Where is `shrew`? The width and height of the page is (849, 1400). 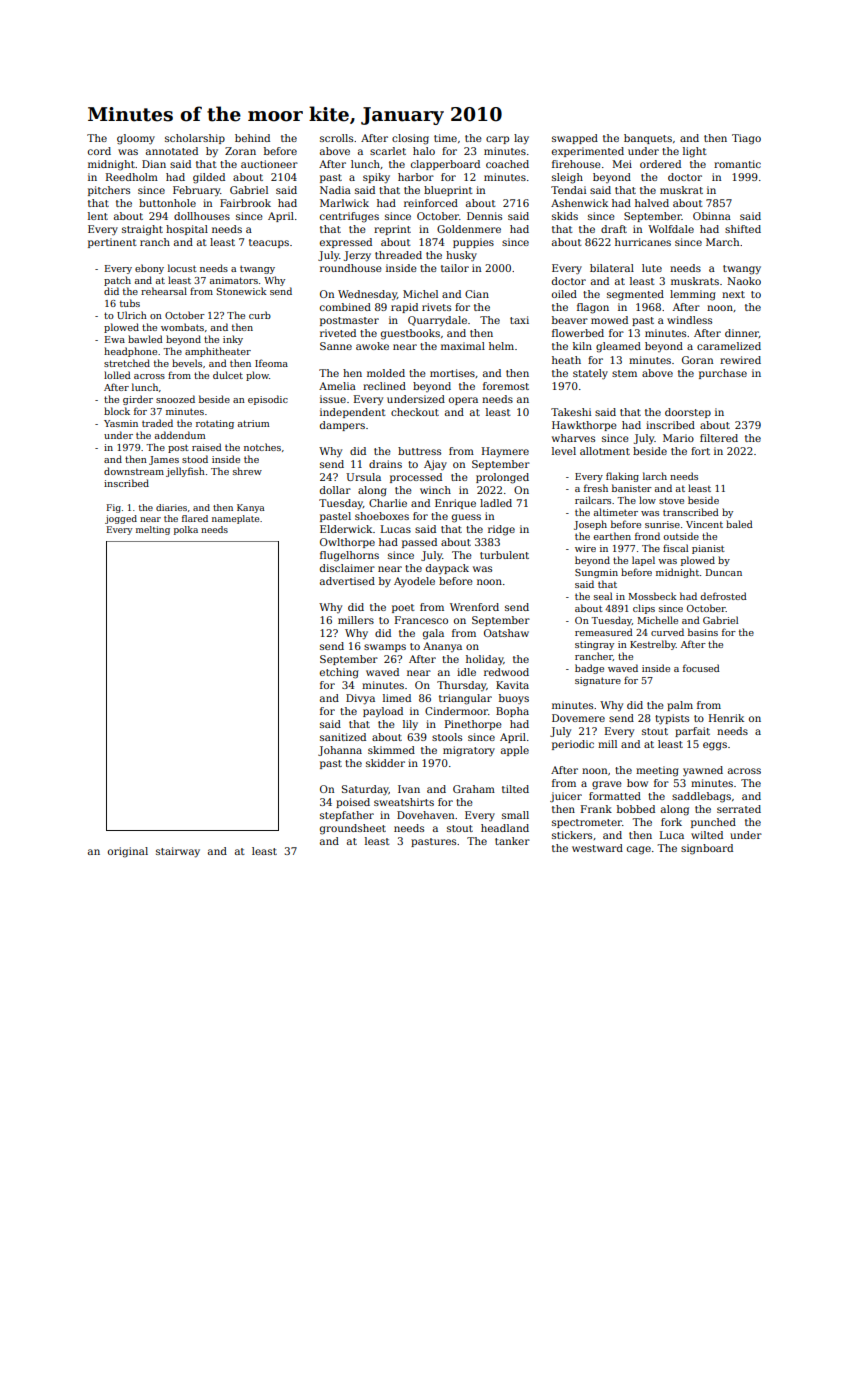
shrew is located at coordinates (247, 471).
